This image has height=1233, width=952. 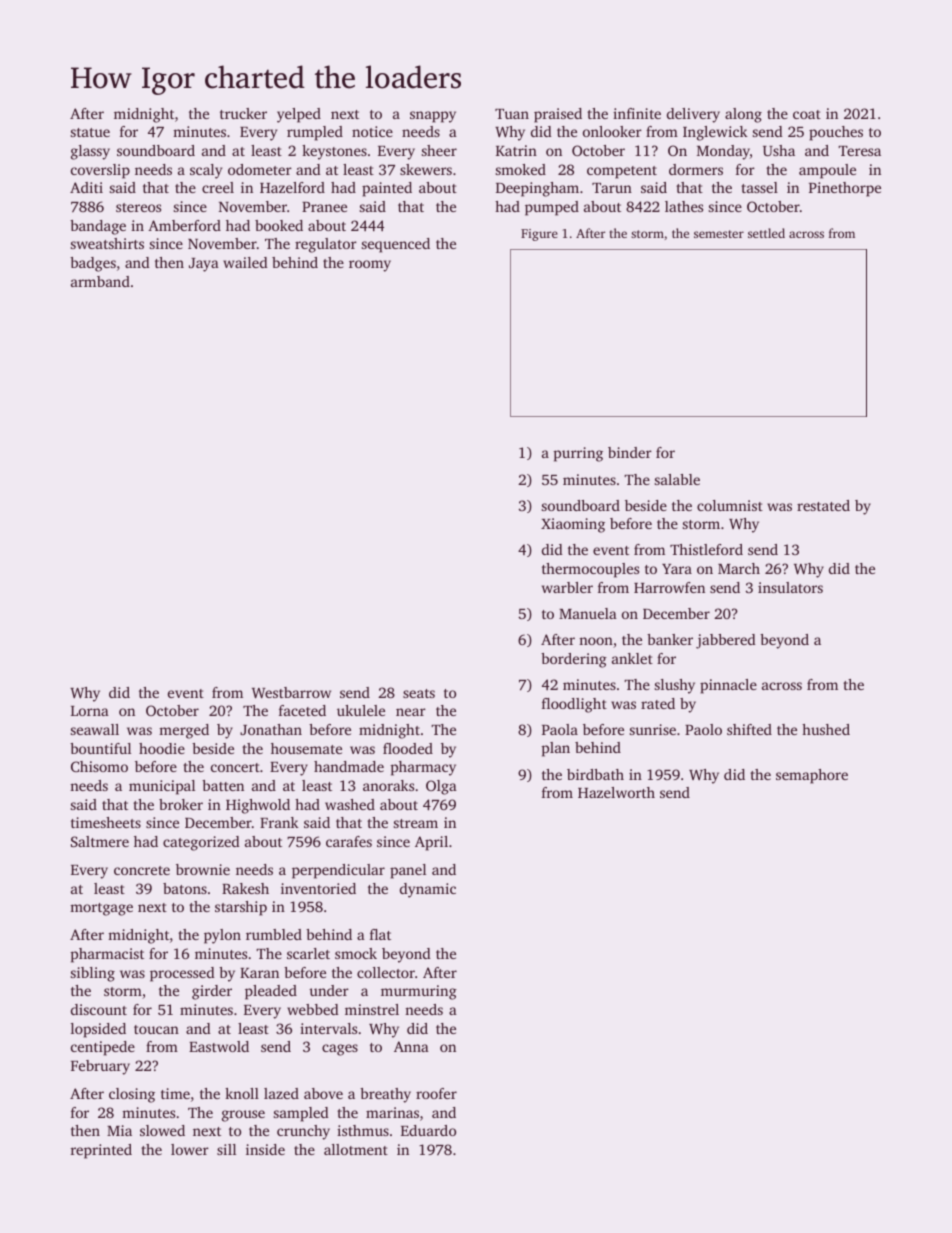 I want to click on along, so click(x=743, y=115).
